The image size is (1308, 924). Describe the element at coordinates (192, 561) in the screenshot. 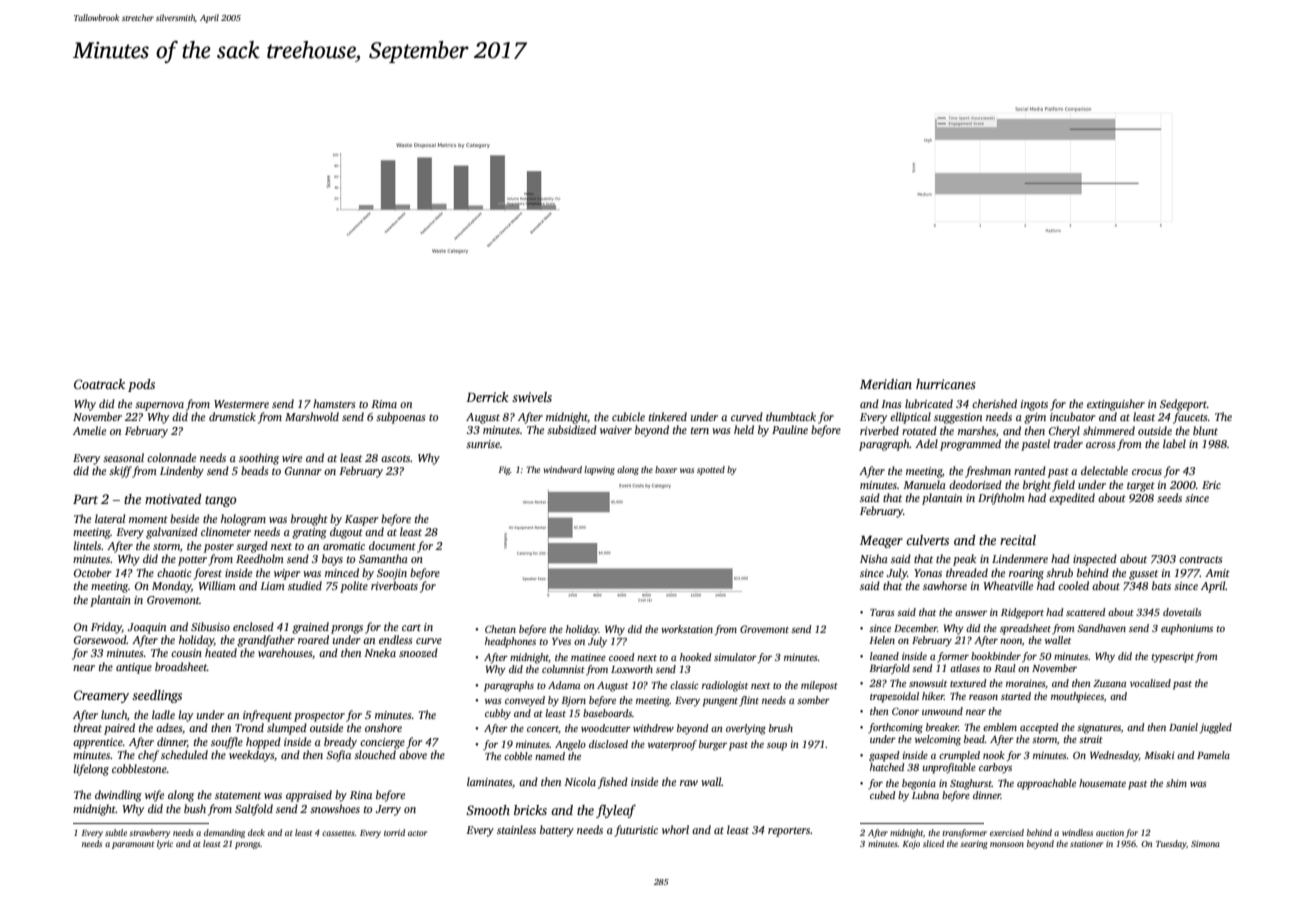

I see `potter` at that location.
